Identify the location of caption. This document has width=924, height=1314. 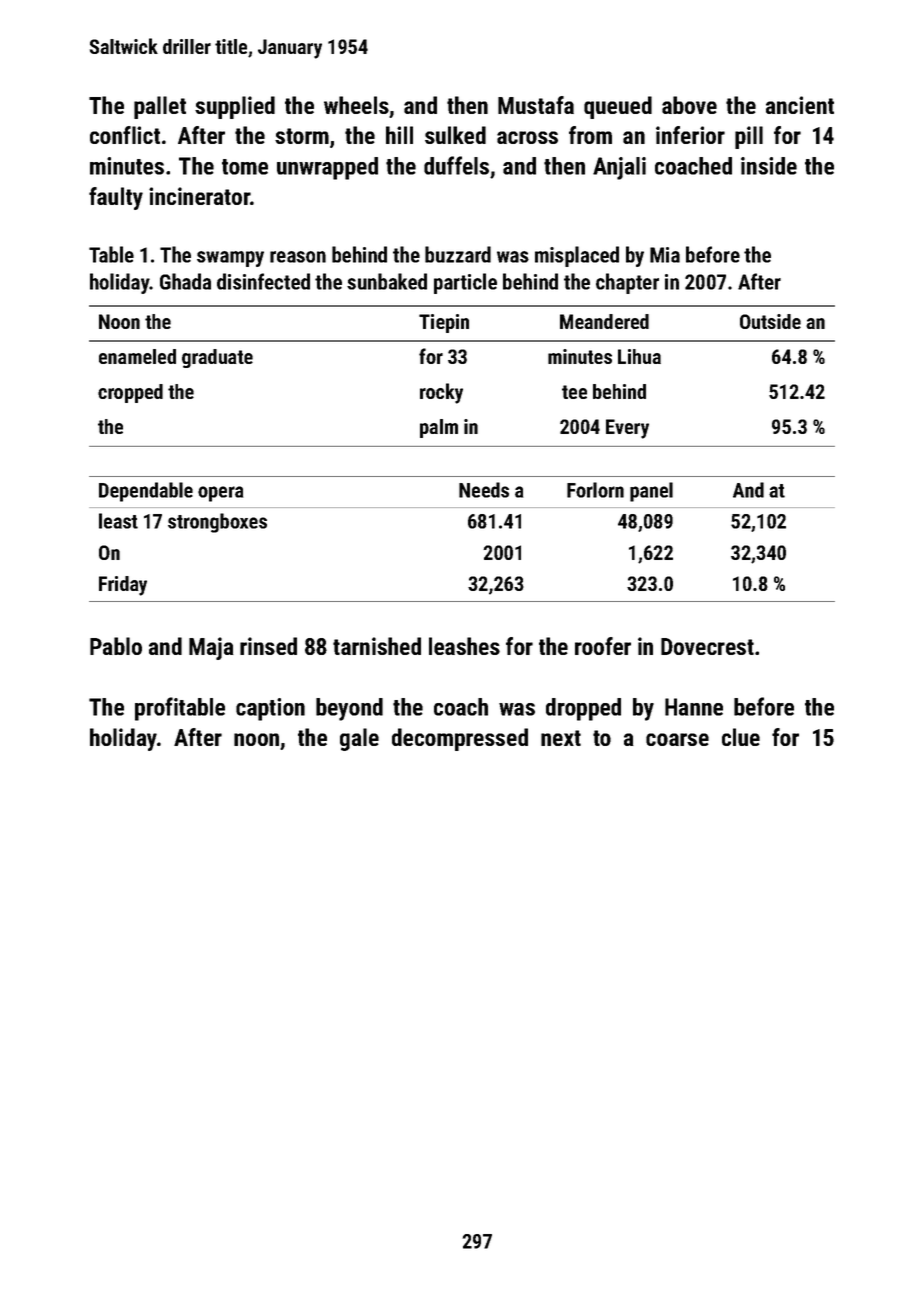
(270, 709).
